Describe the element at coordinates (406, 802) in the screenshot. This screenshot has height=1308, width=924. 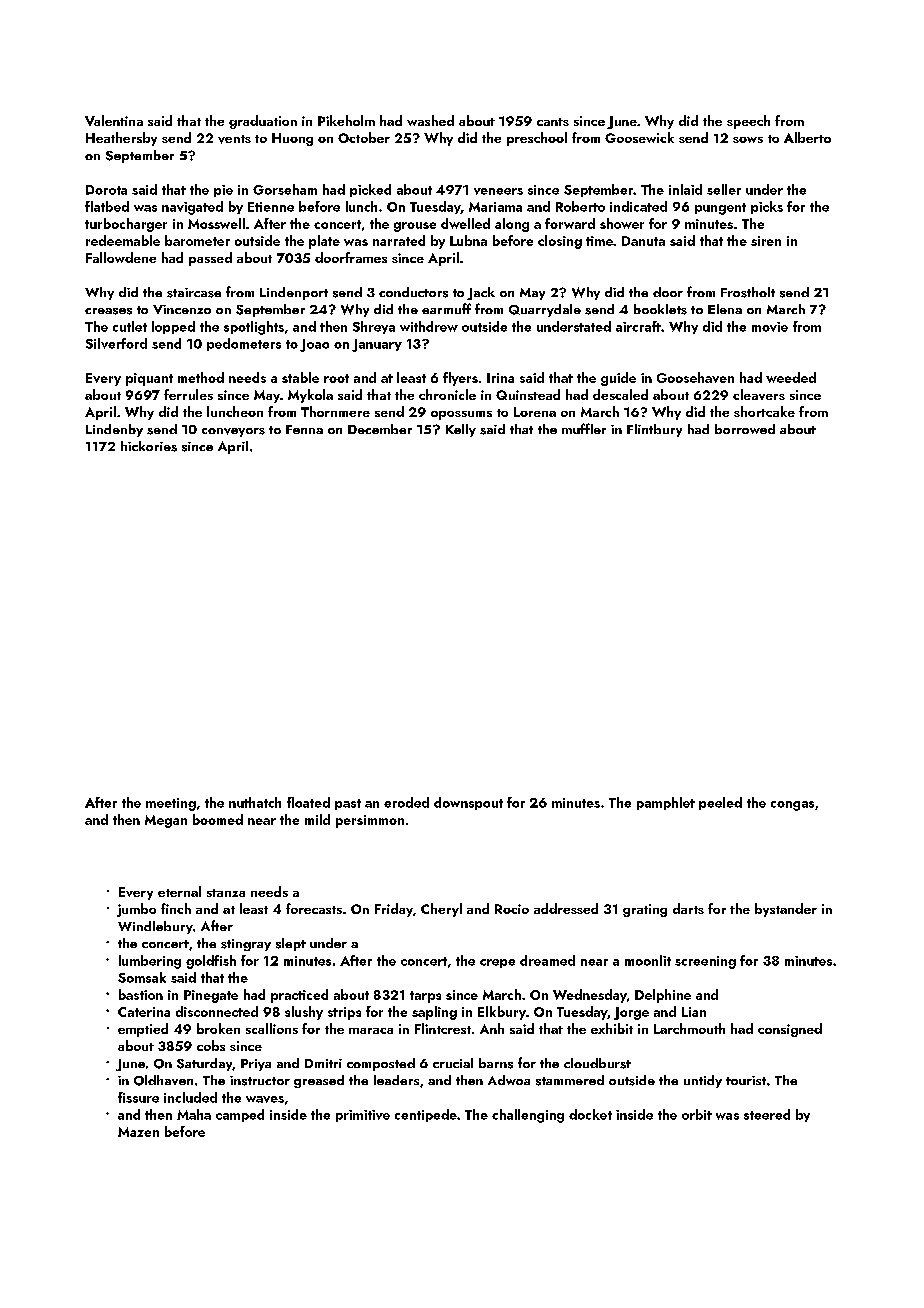
I see `eroded` at that location.
